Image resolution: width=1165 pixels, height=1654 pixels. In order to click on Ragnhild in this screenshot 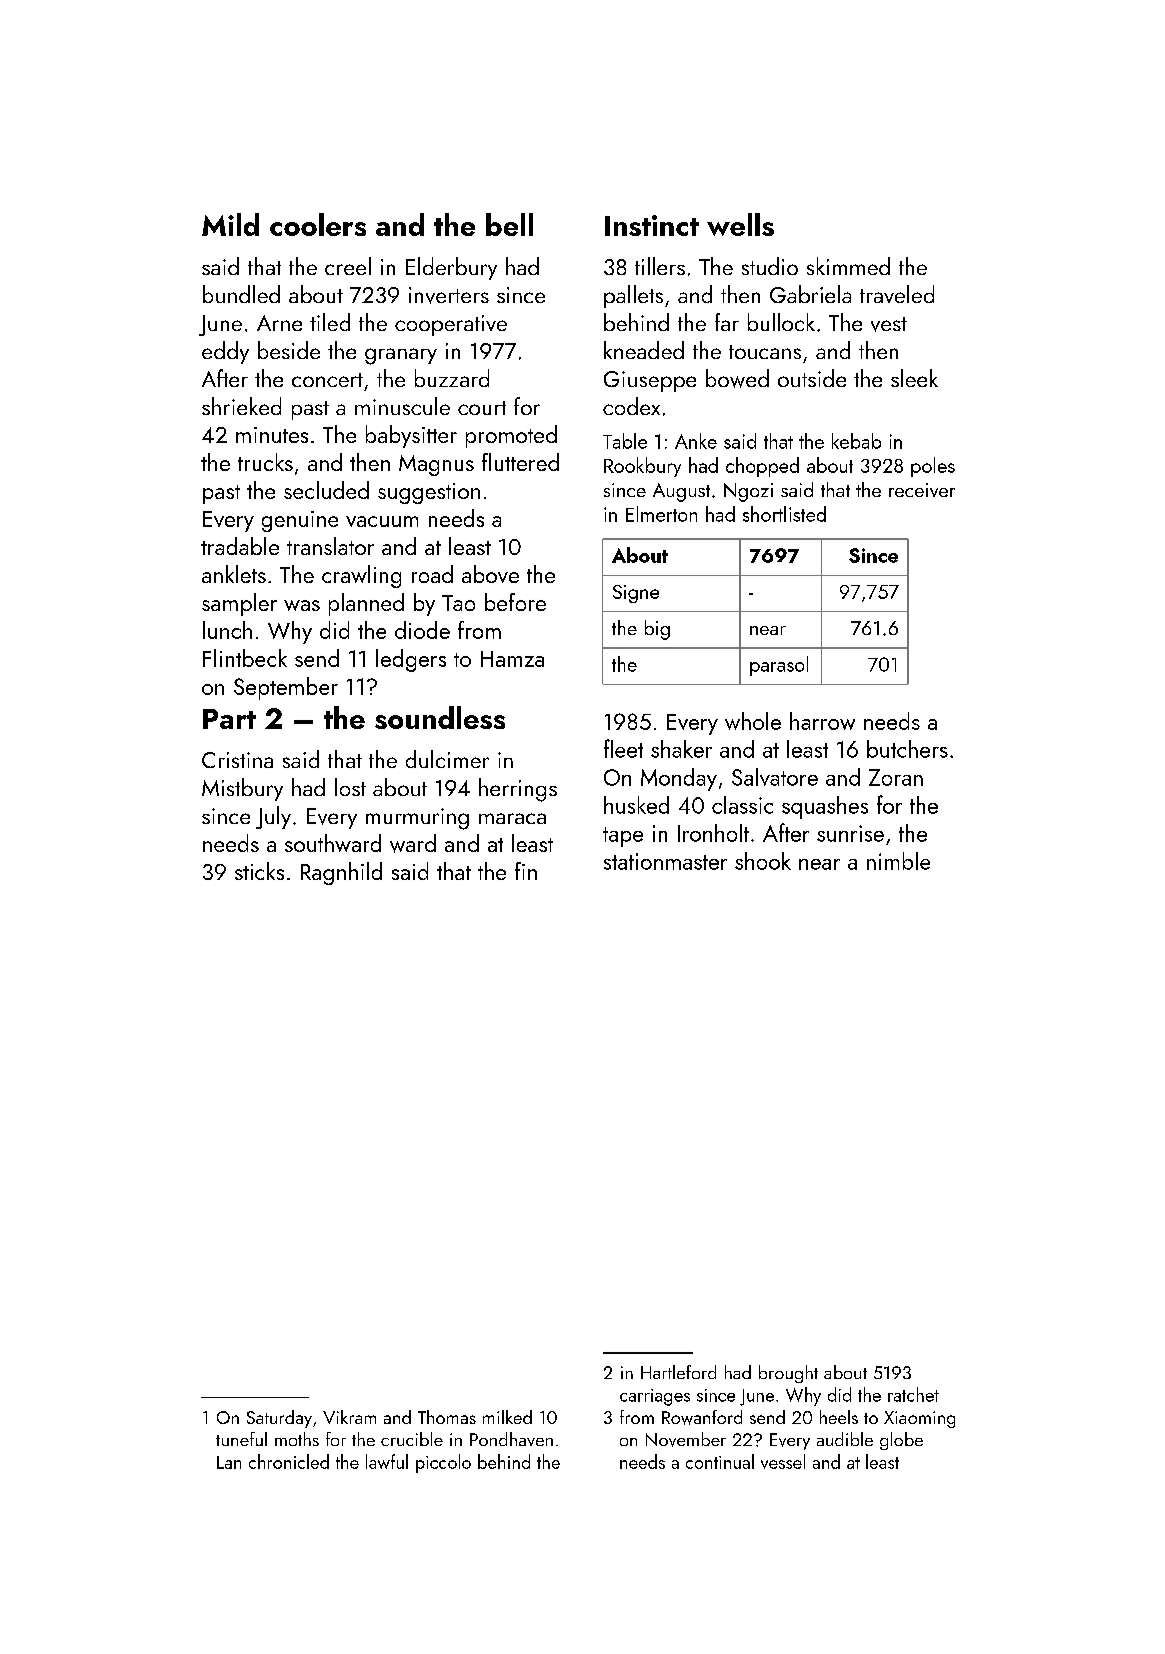, I will do `click(341, 873)`.
